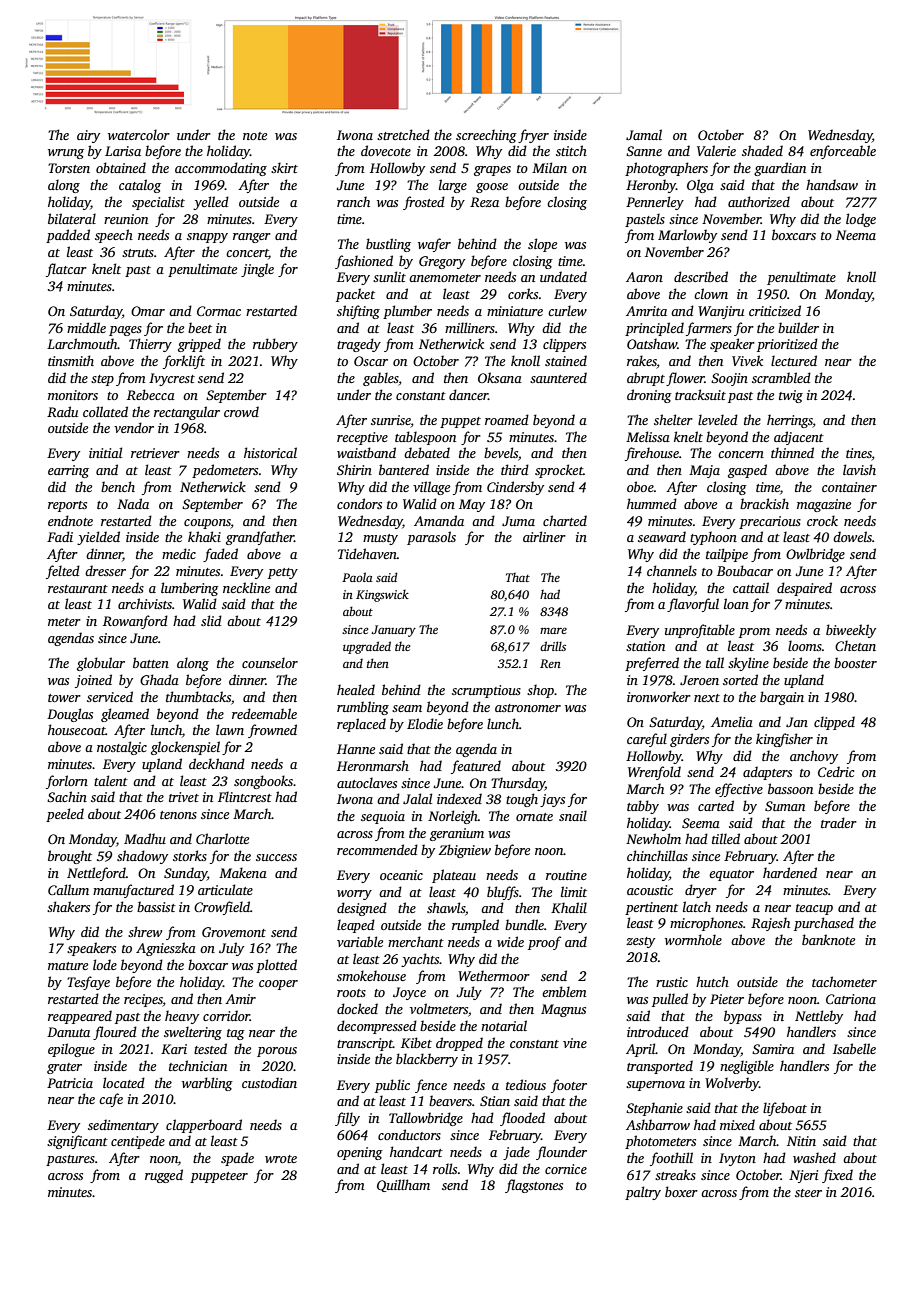 Image resolution: width=924 pixels, height=1308 pixels. I want to click on sequoia, so click(383, 817).
